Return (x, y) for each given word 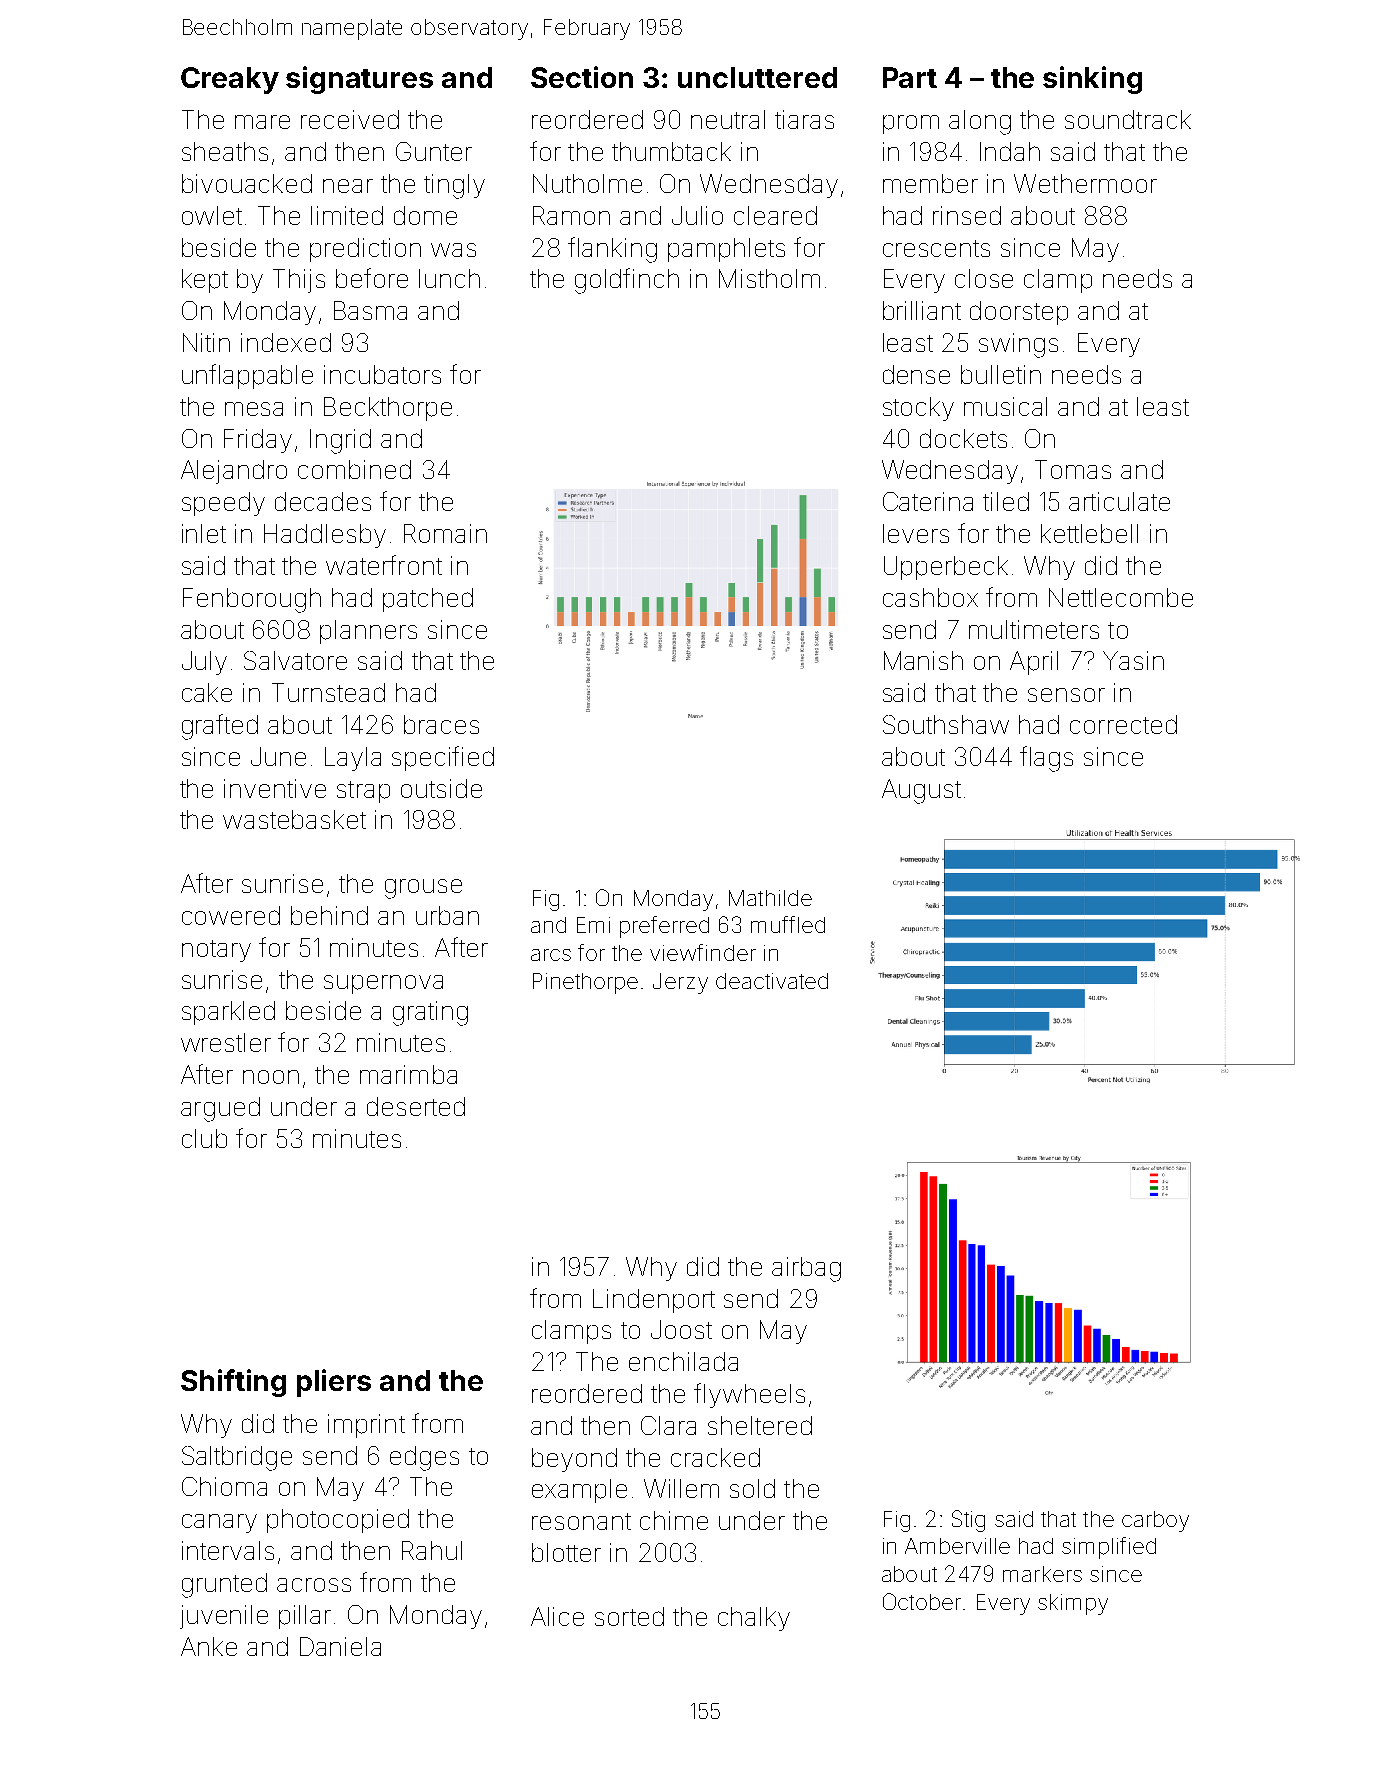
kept (205, 281)
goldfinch (627, 281)
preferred (664, 927)
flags (1046, 759)
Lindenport (654, 1301)
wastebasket (294, 819)
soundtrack (1128, 119)
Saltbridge (237, 1458)
